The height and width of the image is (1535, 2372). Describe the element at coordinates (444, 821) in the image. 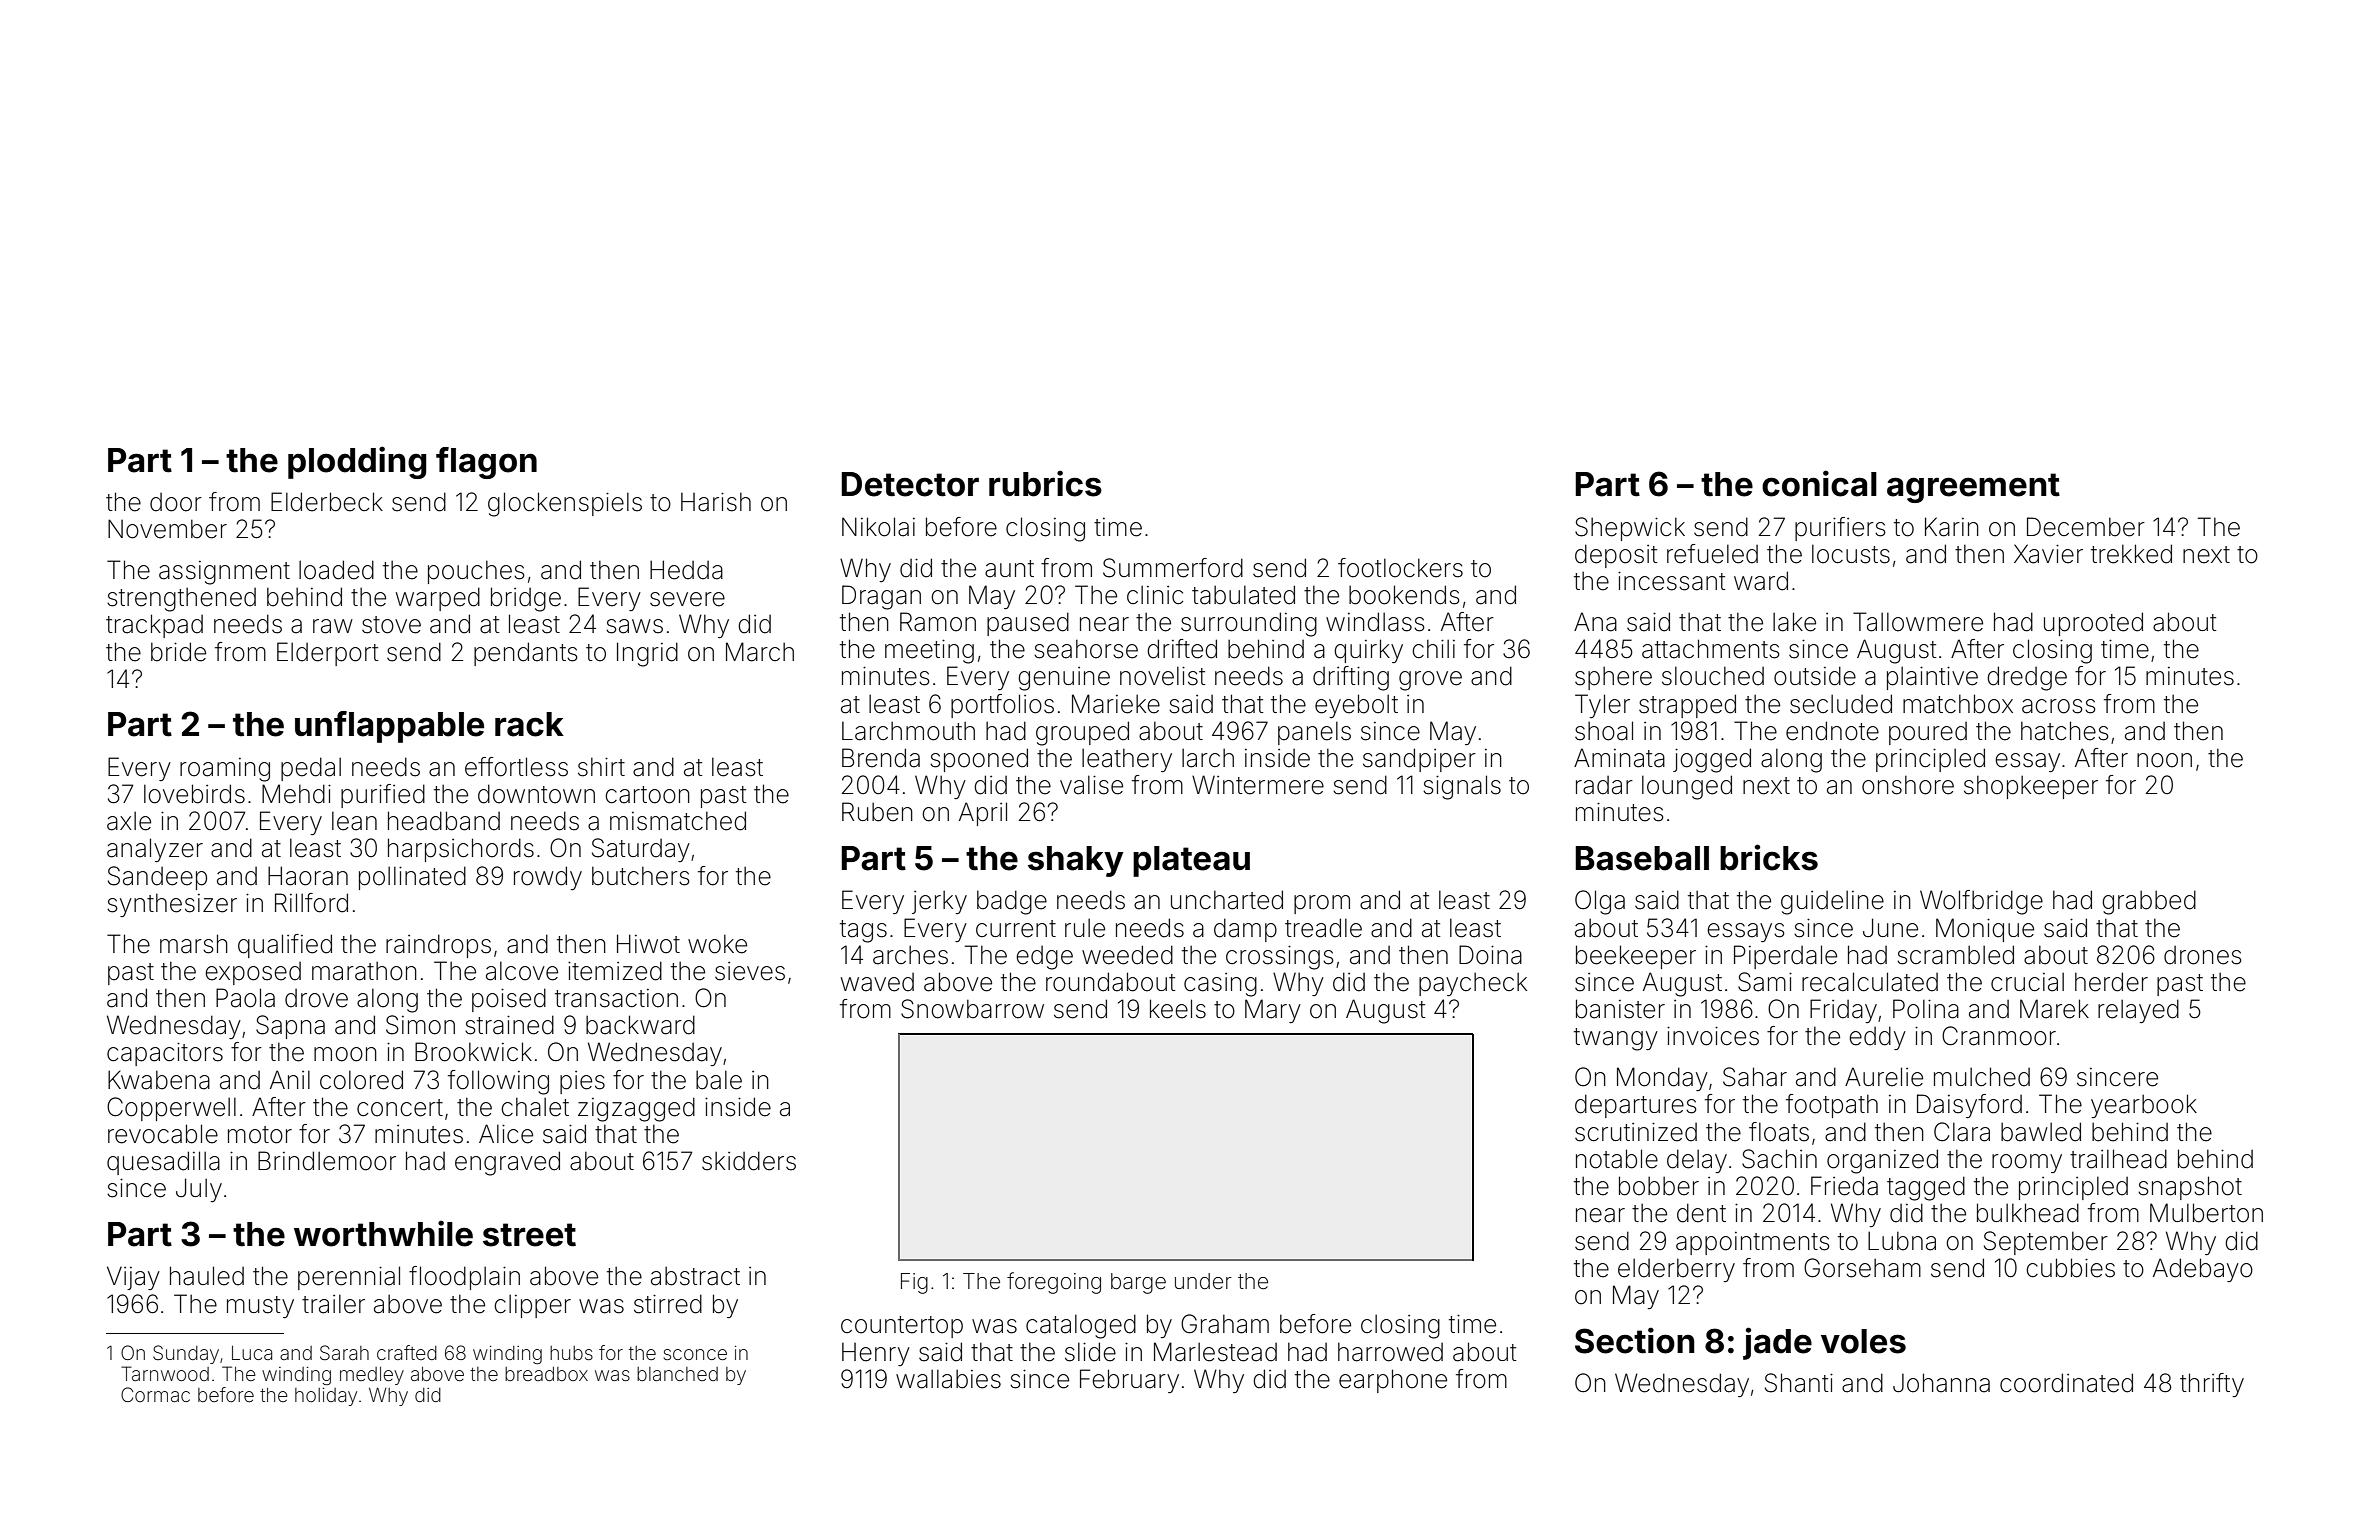

I see `headband` at that location.
